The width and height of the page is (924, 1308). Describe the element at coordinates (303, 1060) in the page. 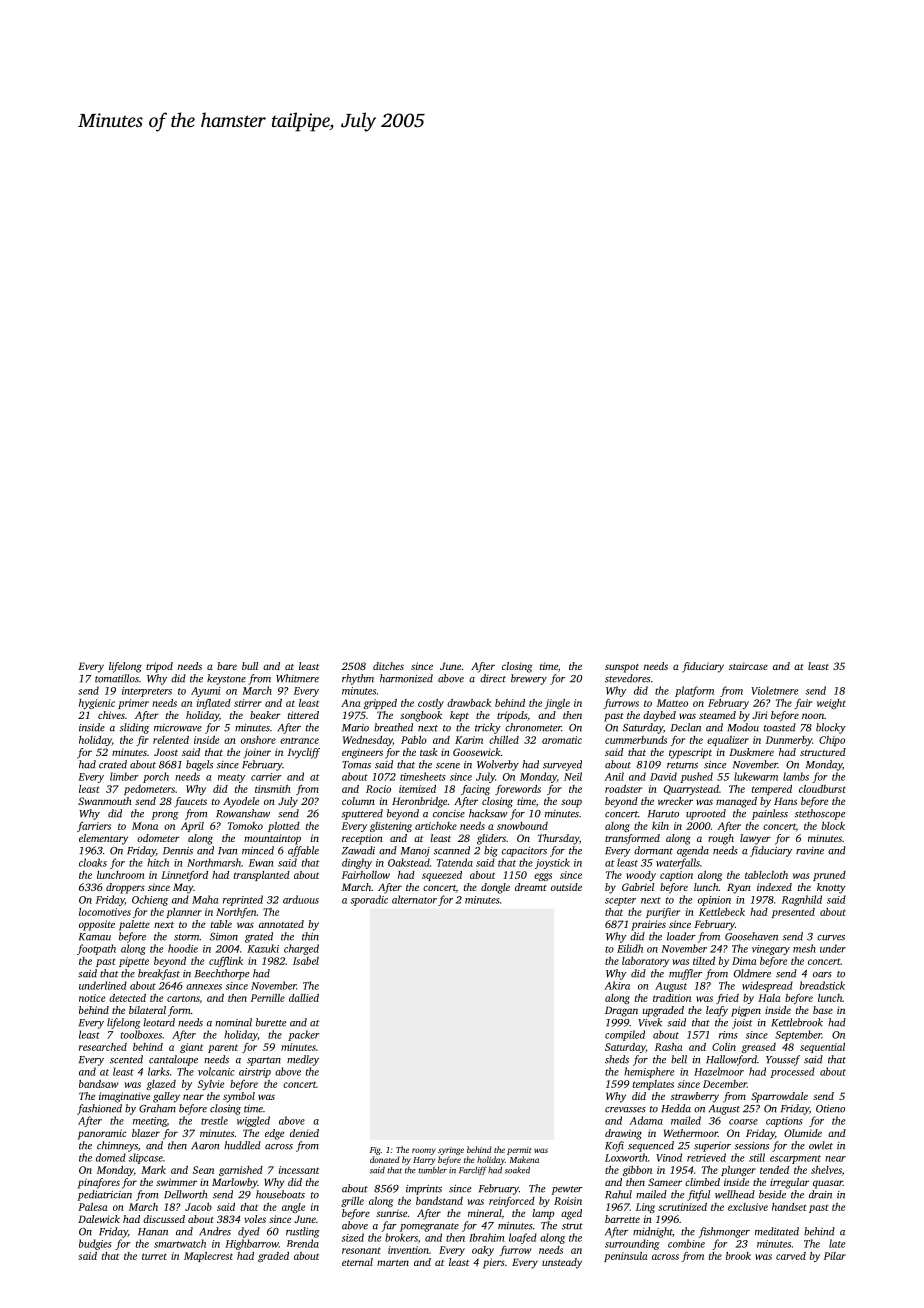

I see `medley` at that location.
